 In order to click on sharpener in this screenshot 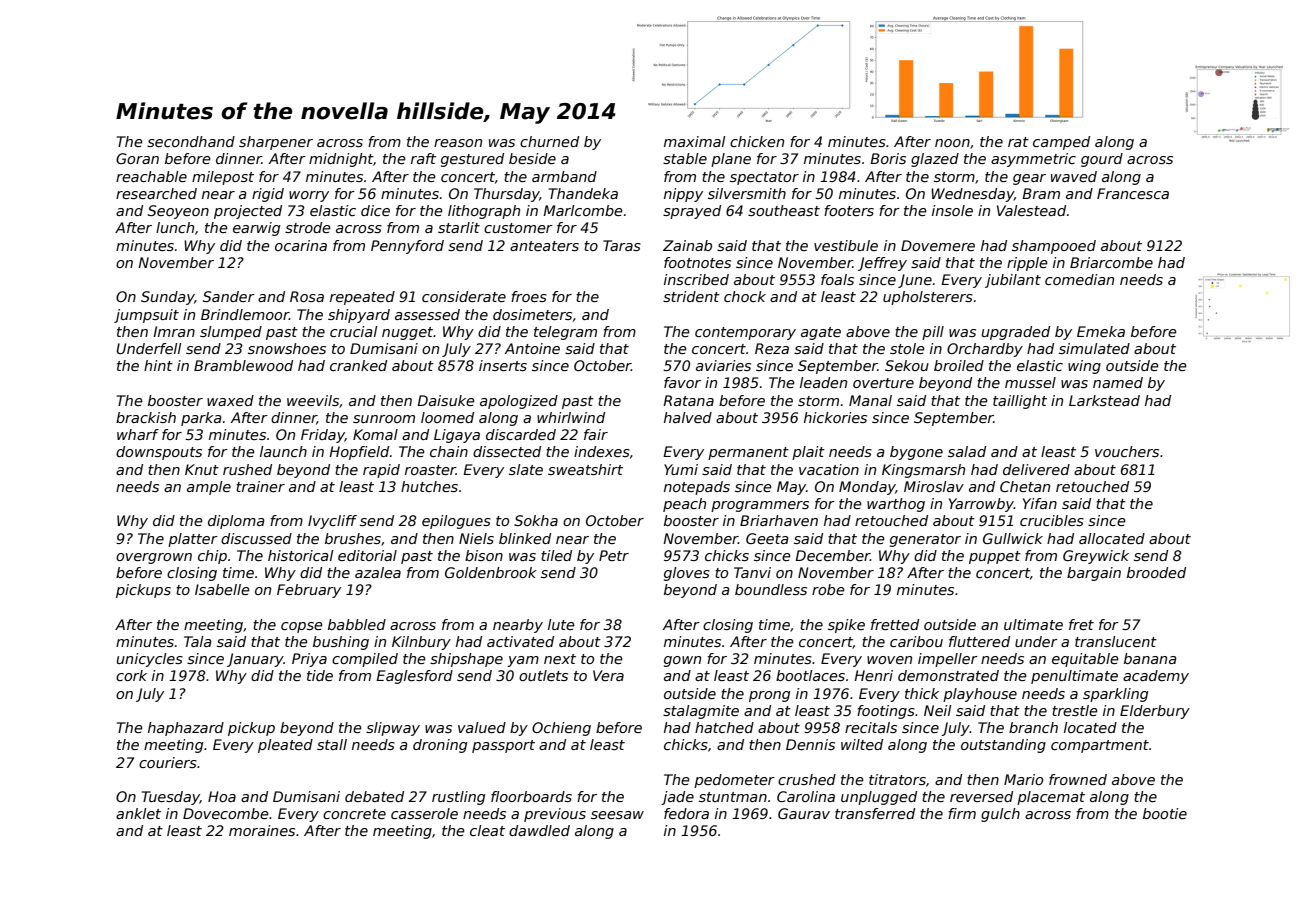, I will do `click(276, 143)`.
